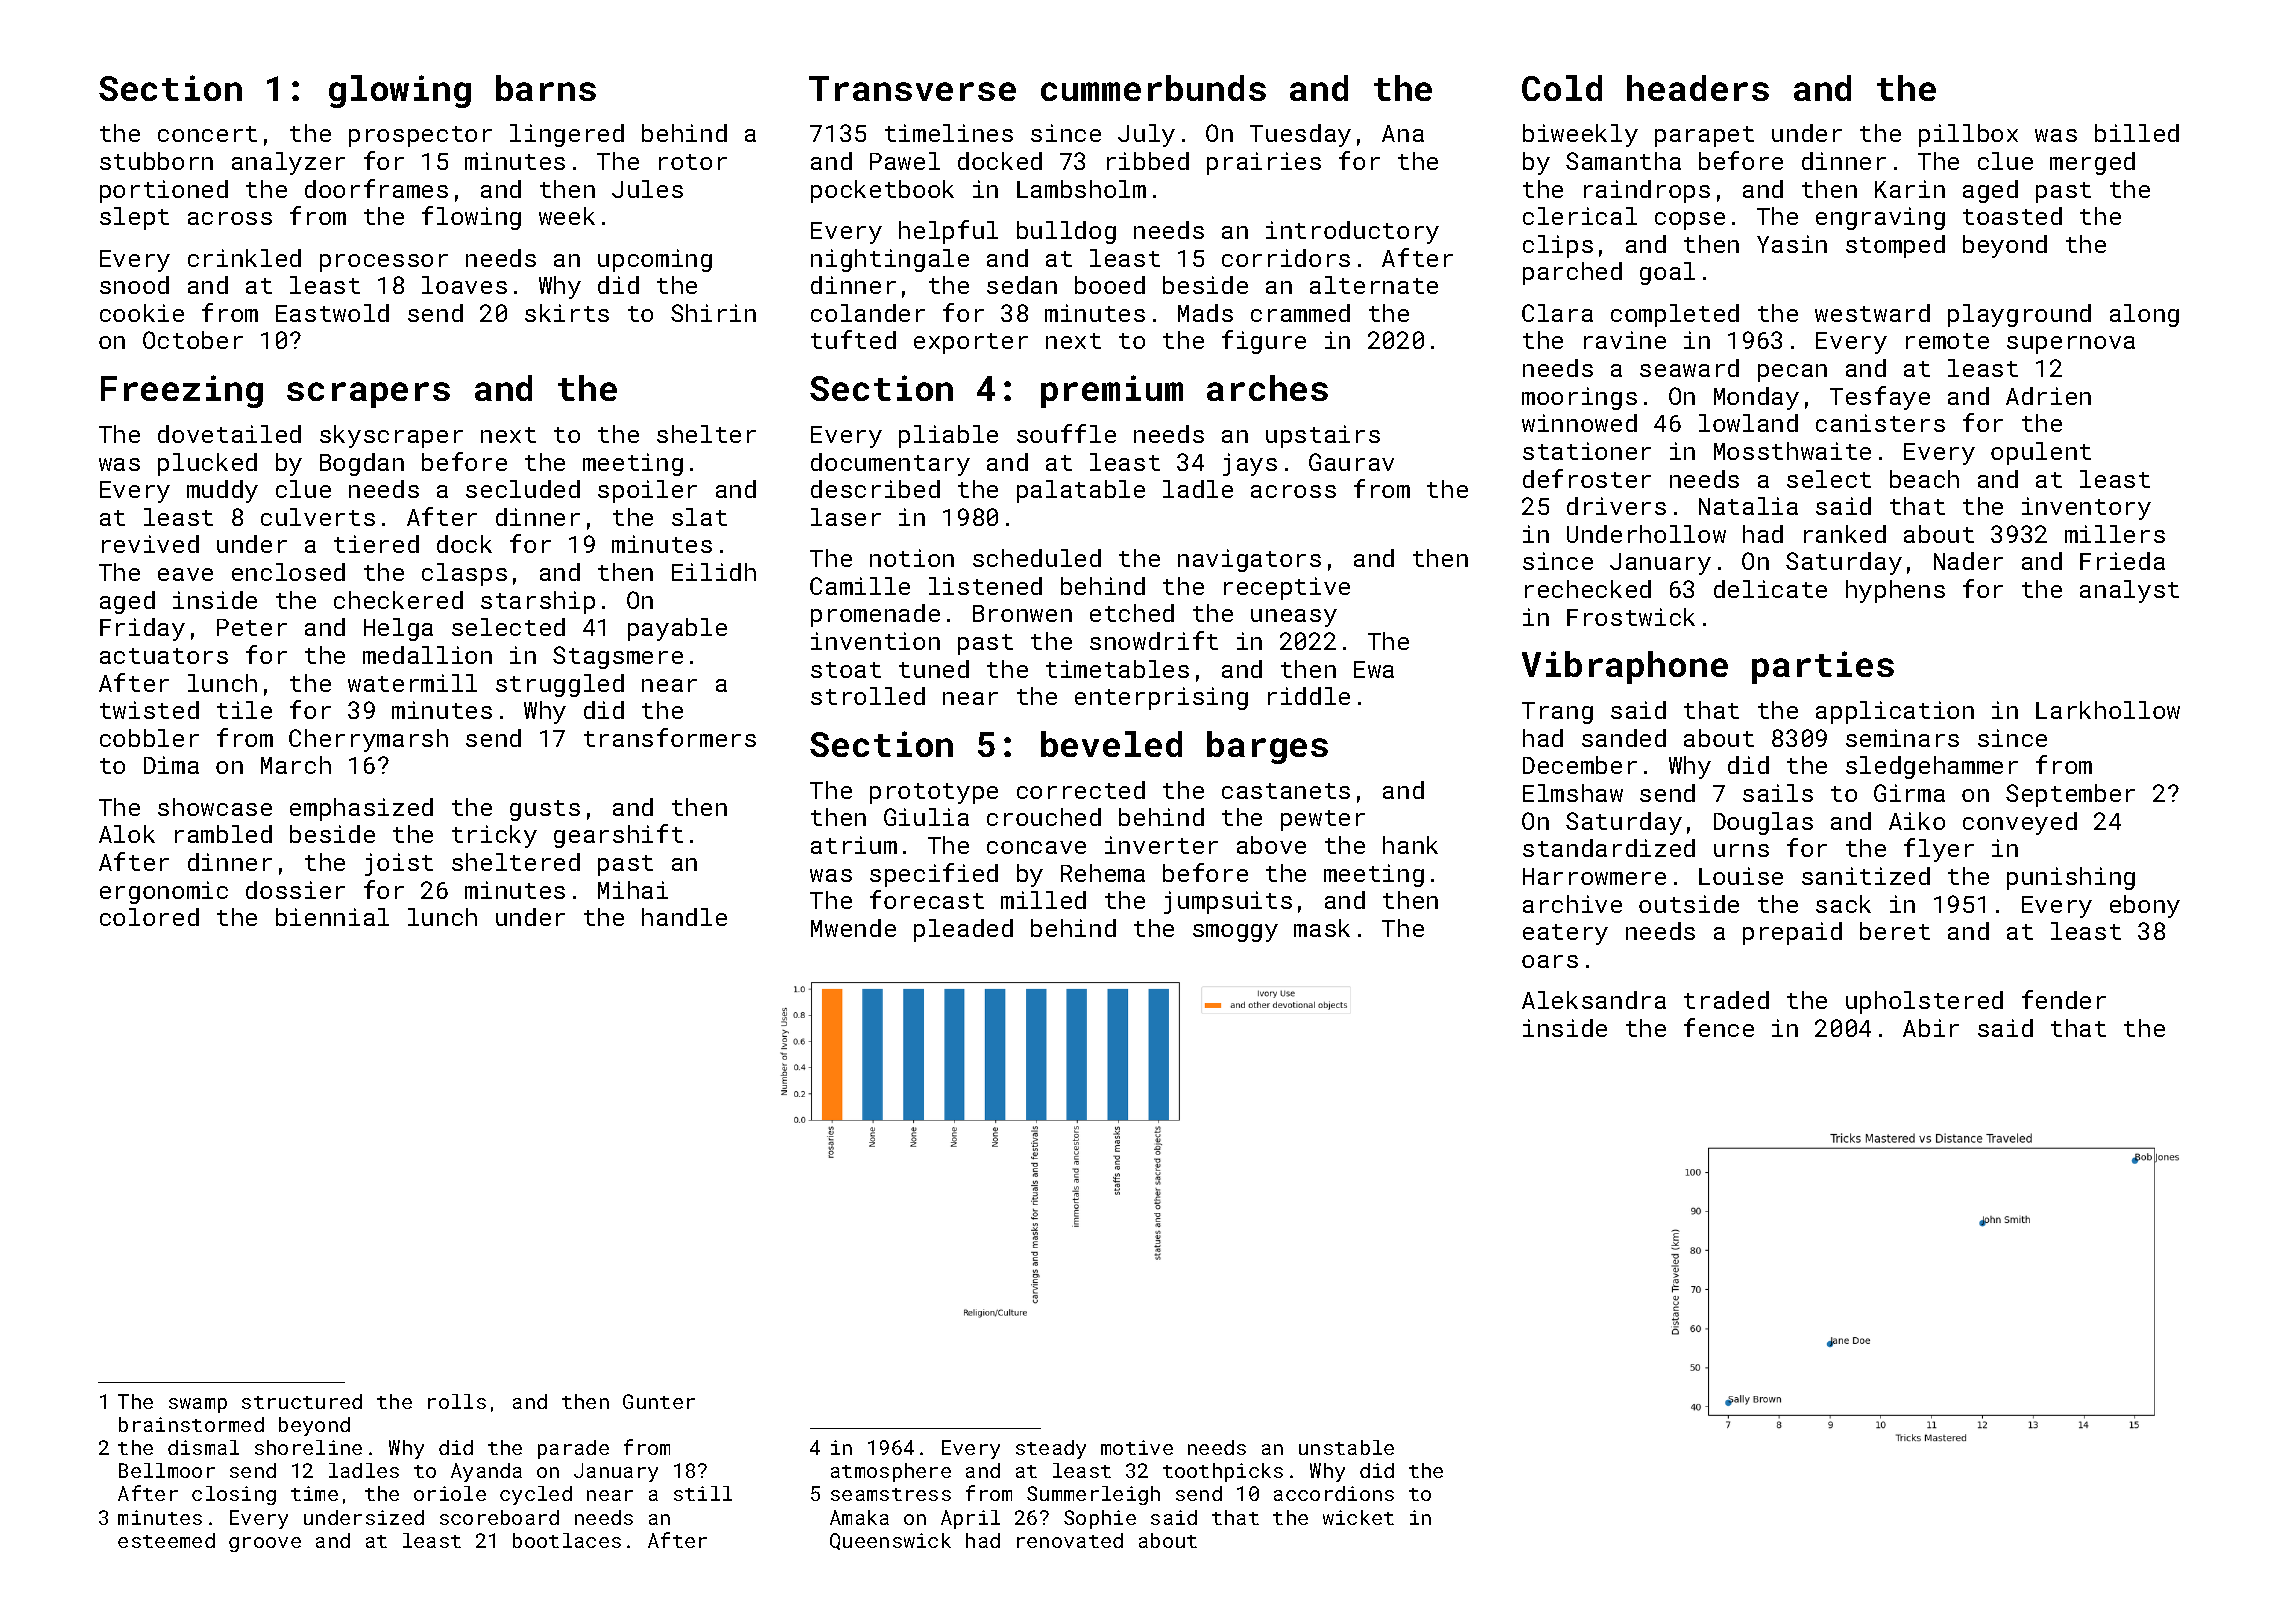  Describe the element at coordinates (1161, 698) in the image. I see `enterprising` at that location.
